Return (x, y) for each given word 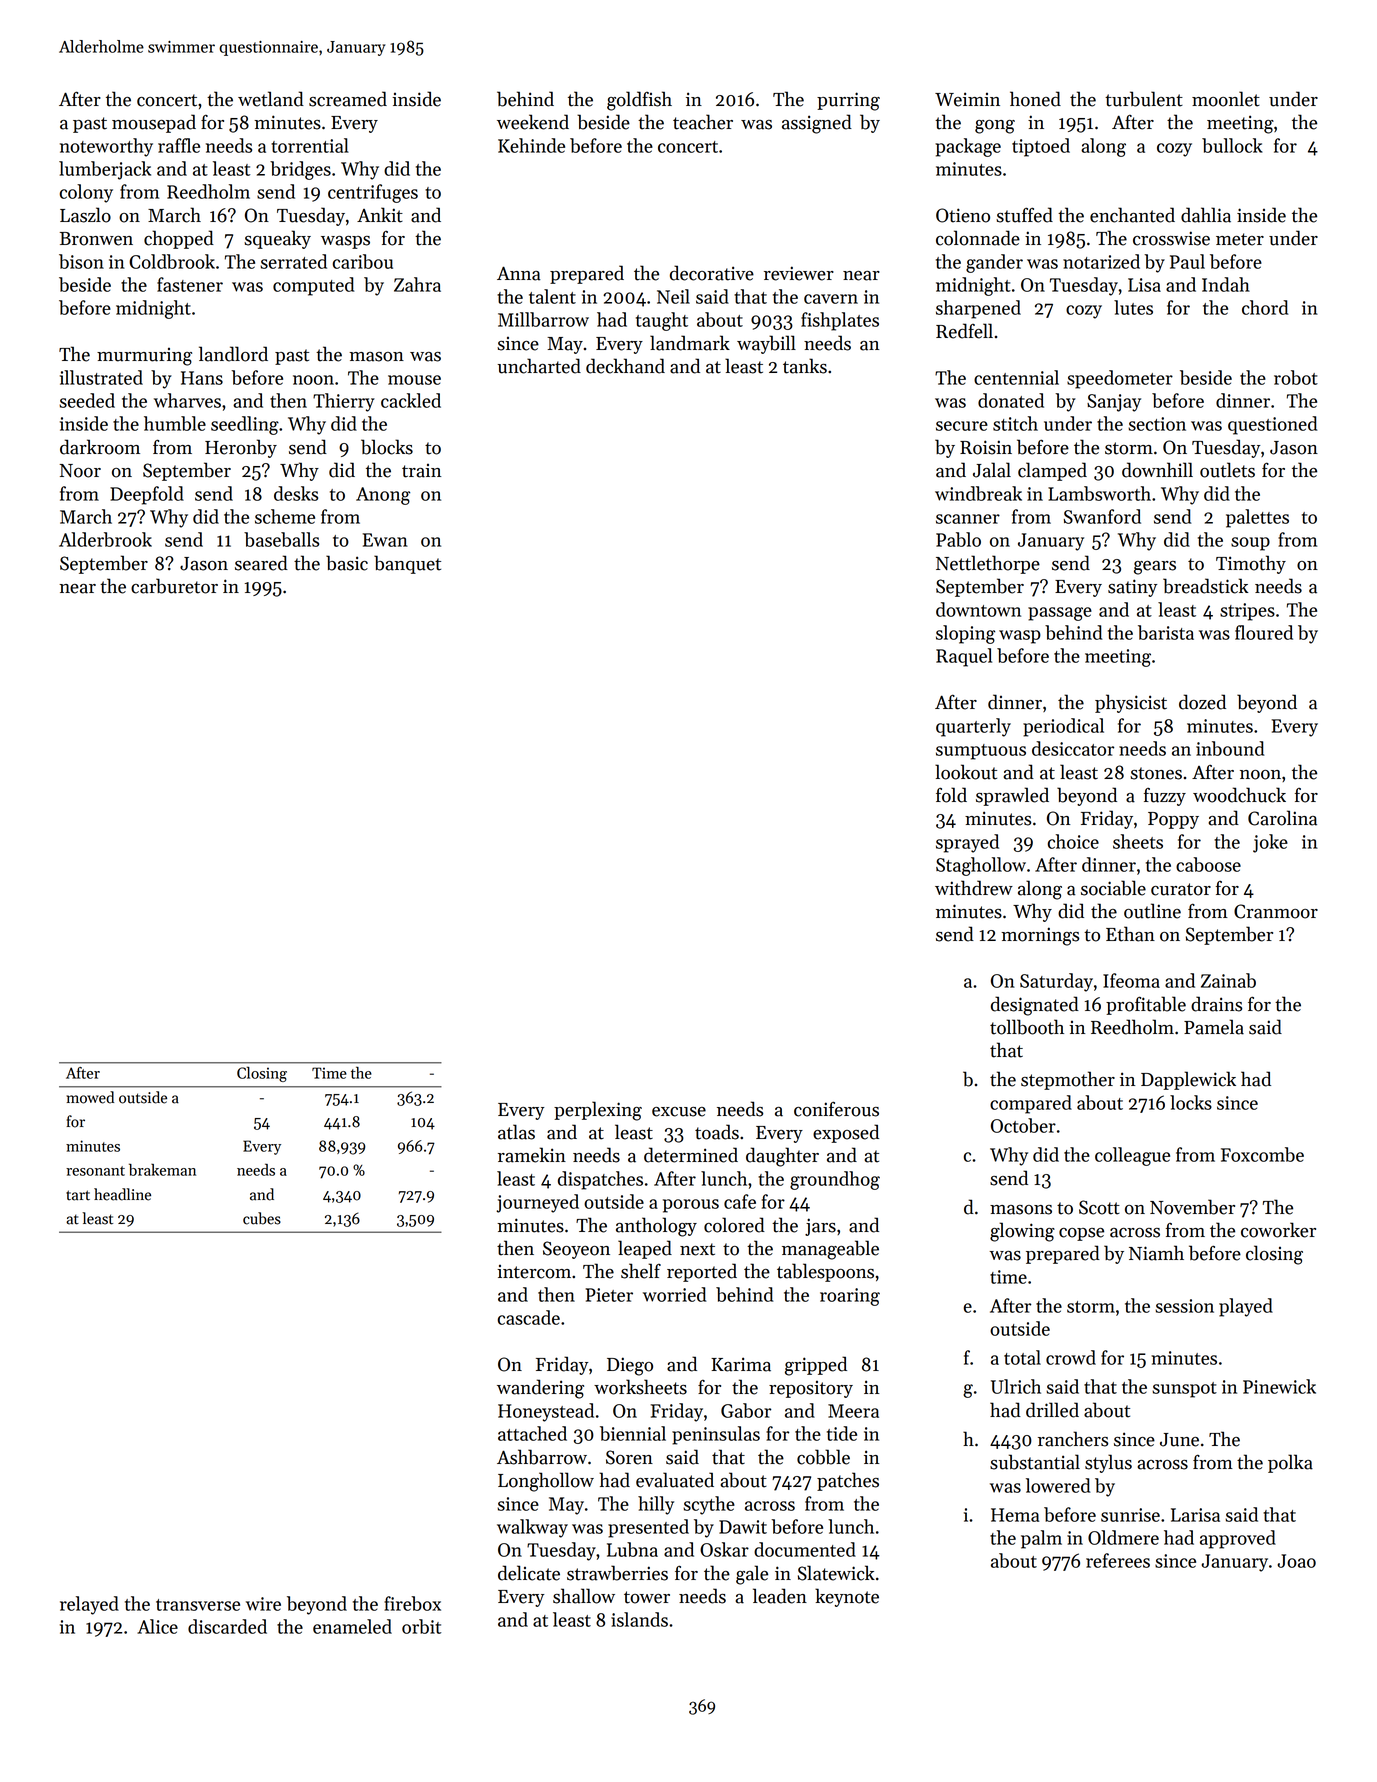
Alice (157, 1626)
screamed (348, 99)
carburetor (174, 586)
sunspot (1184, 1390)
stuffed (1024, 215)
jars (820, 1227)
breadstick (1206, 586)
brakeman (162, 1169)
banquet (407, 564)
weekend (533, 122)
